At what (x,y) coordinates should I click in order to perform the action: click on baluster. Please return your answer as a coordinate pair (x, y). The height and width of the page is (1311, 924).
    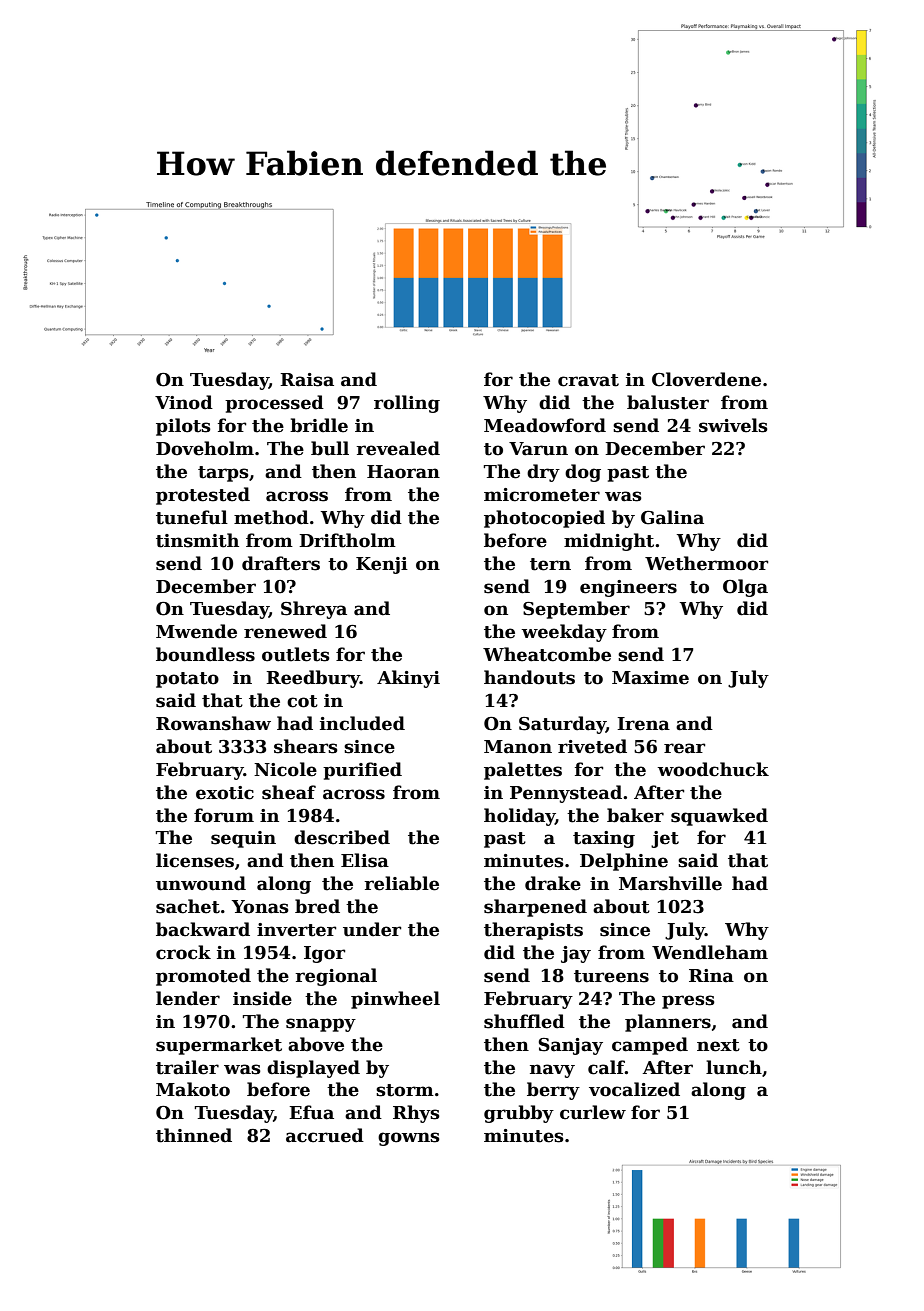
    Looking at the image, I should click on (668, 402).
